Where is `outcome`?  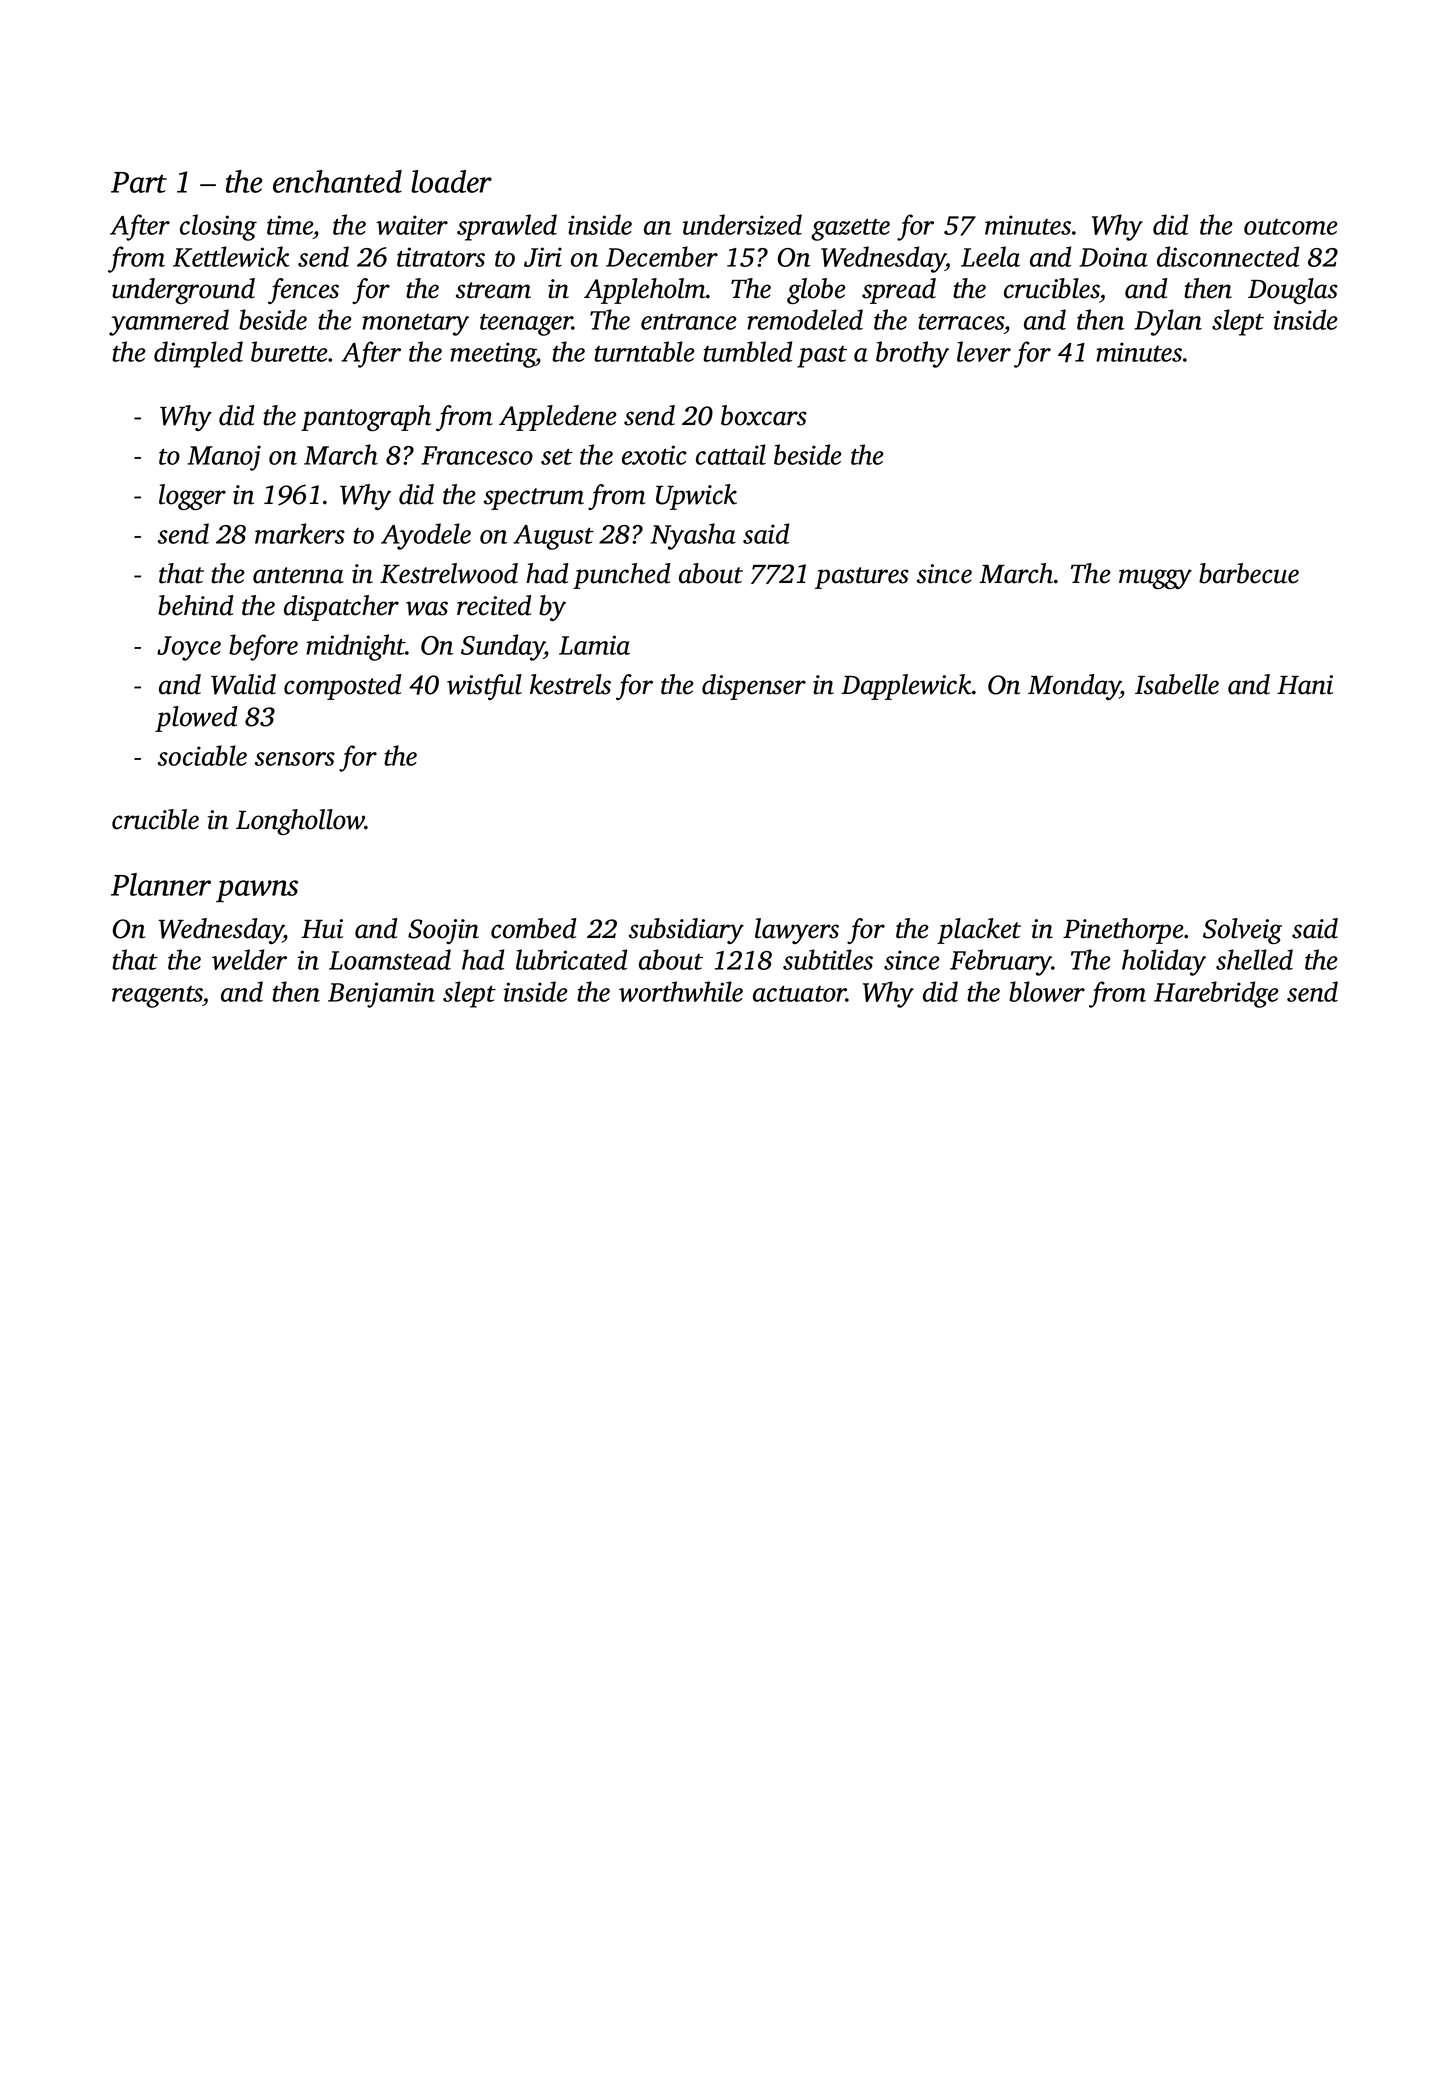 outcome is located at coordinates (1290, 227).
